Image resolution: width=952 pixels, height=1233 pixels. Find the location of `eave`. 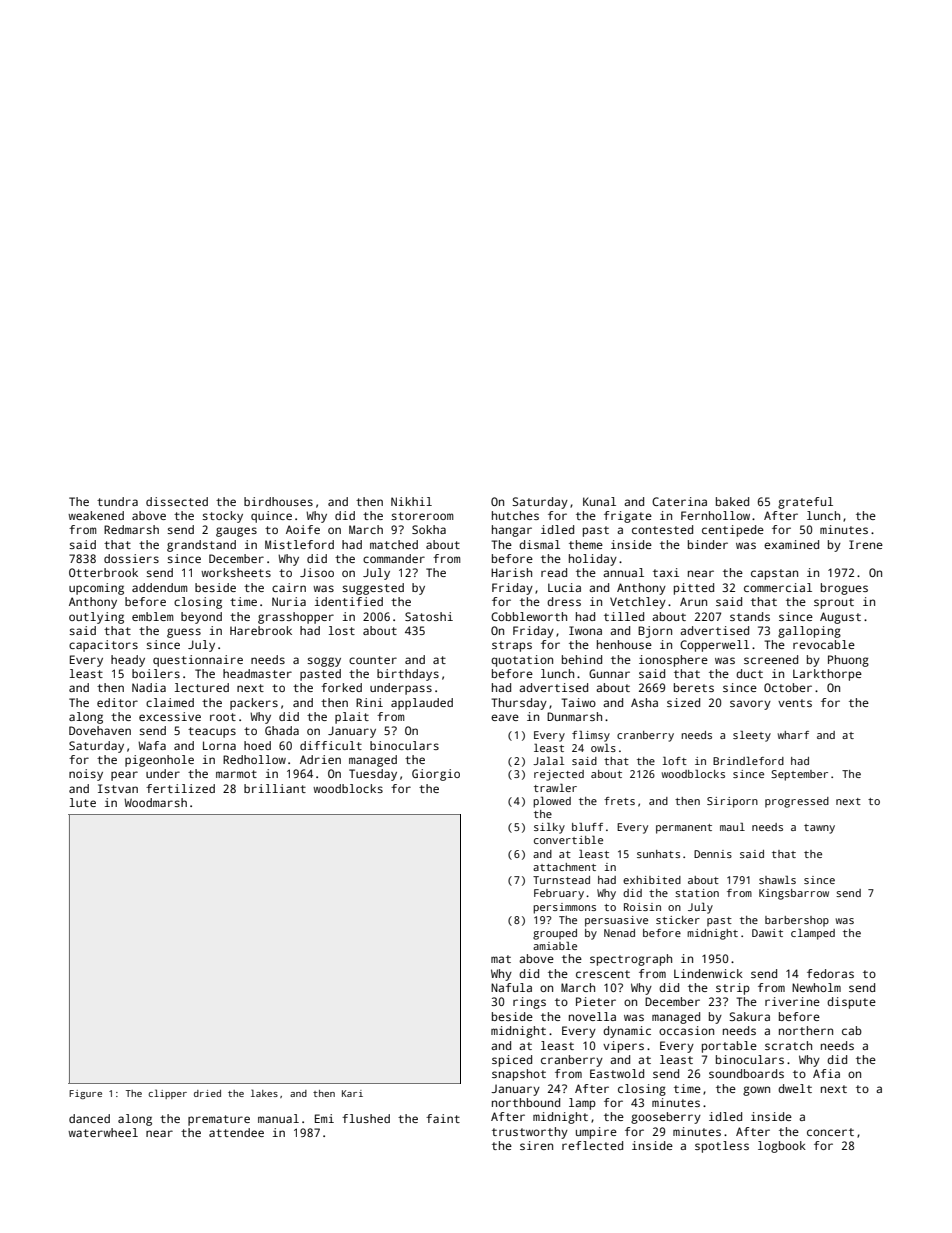

eave is located at coordinates (505, 717).
